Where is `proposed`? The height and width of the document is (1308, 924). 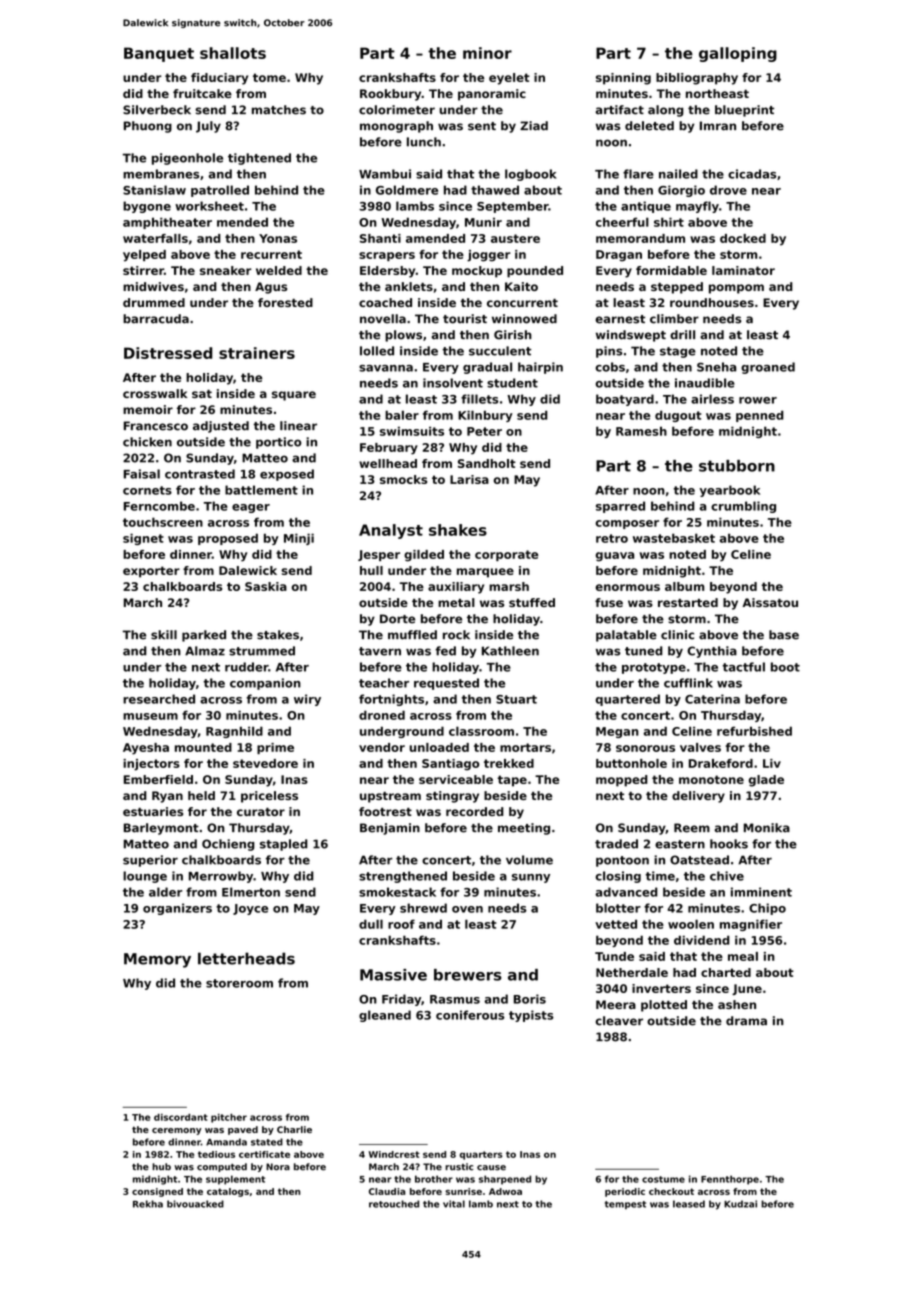
proposed is located at coordinates (228, 539).
